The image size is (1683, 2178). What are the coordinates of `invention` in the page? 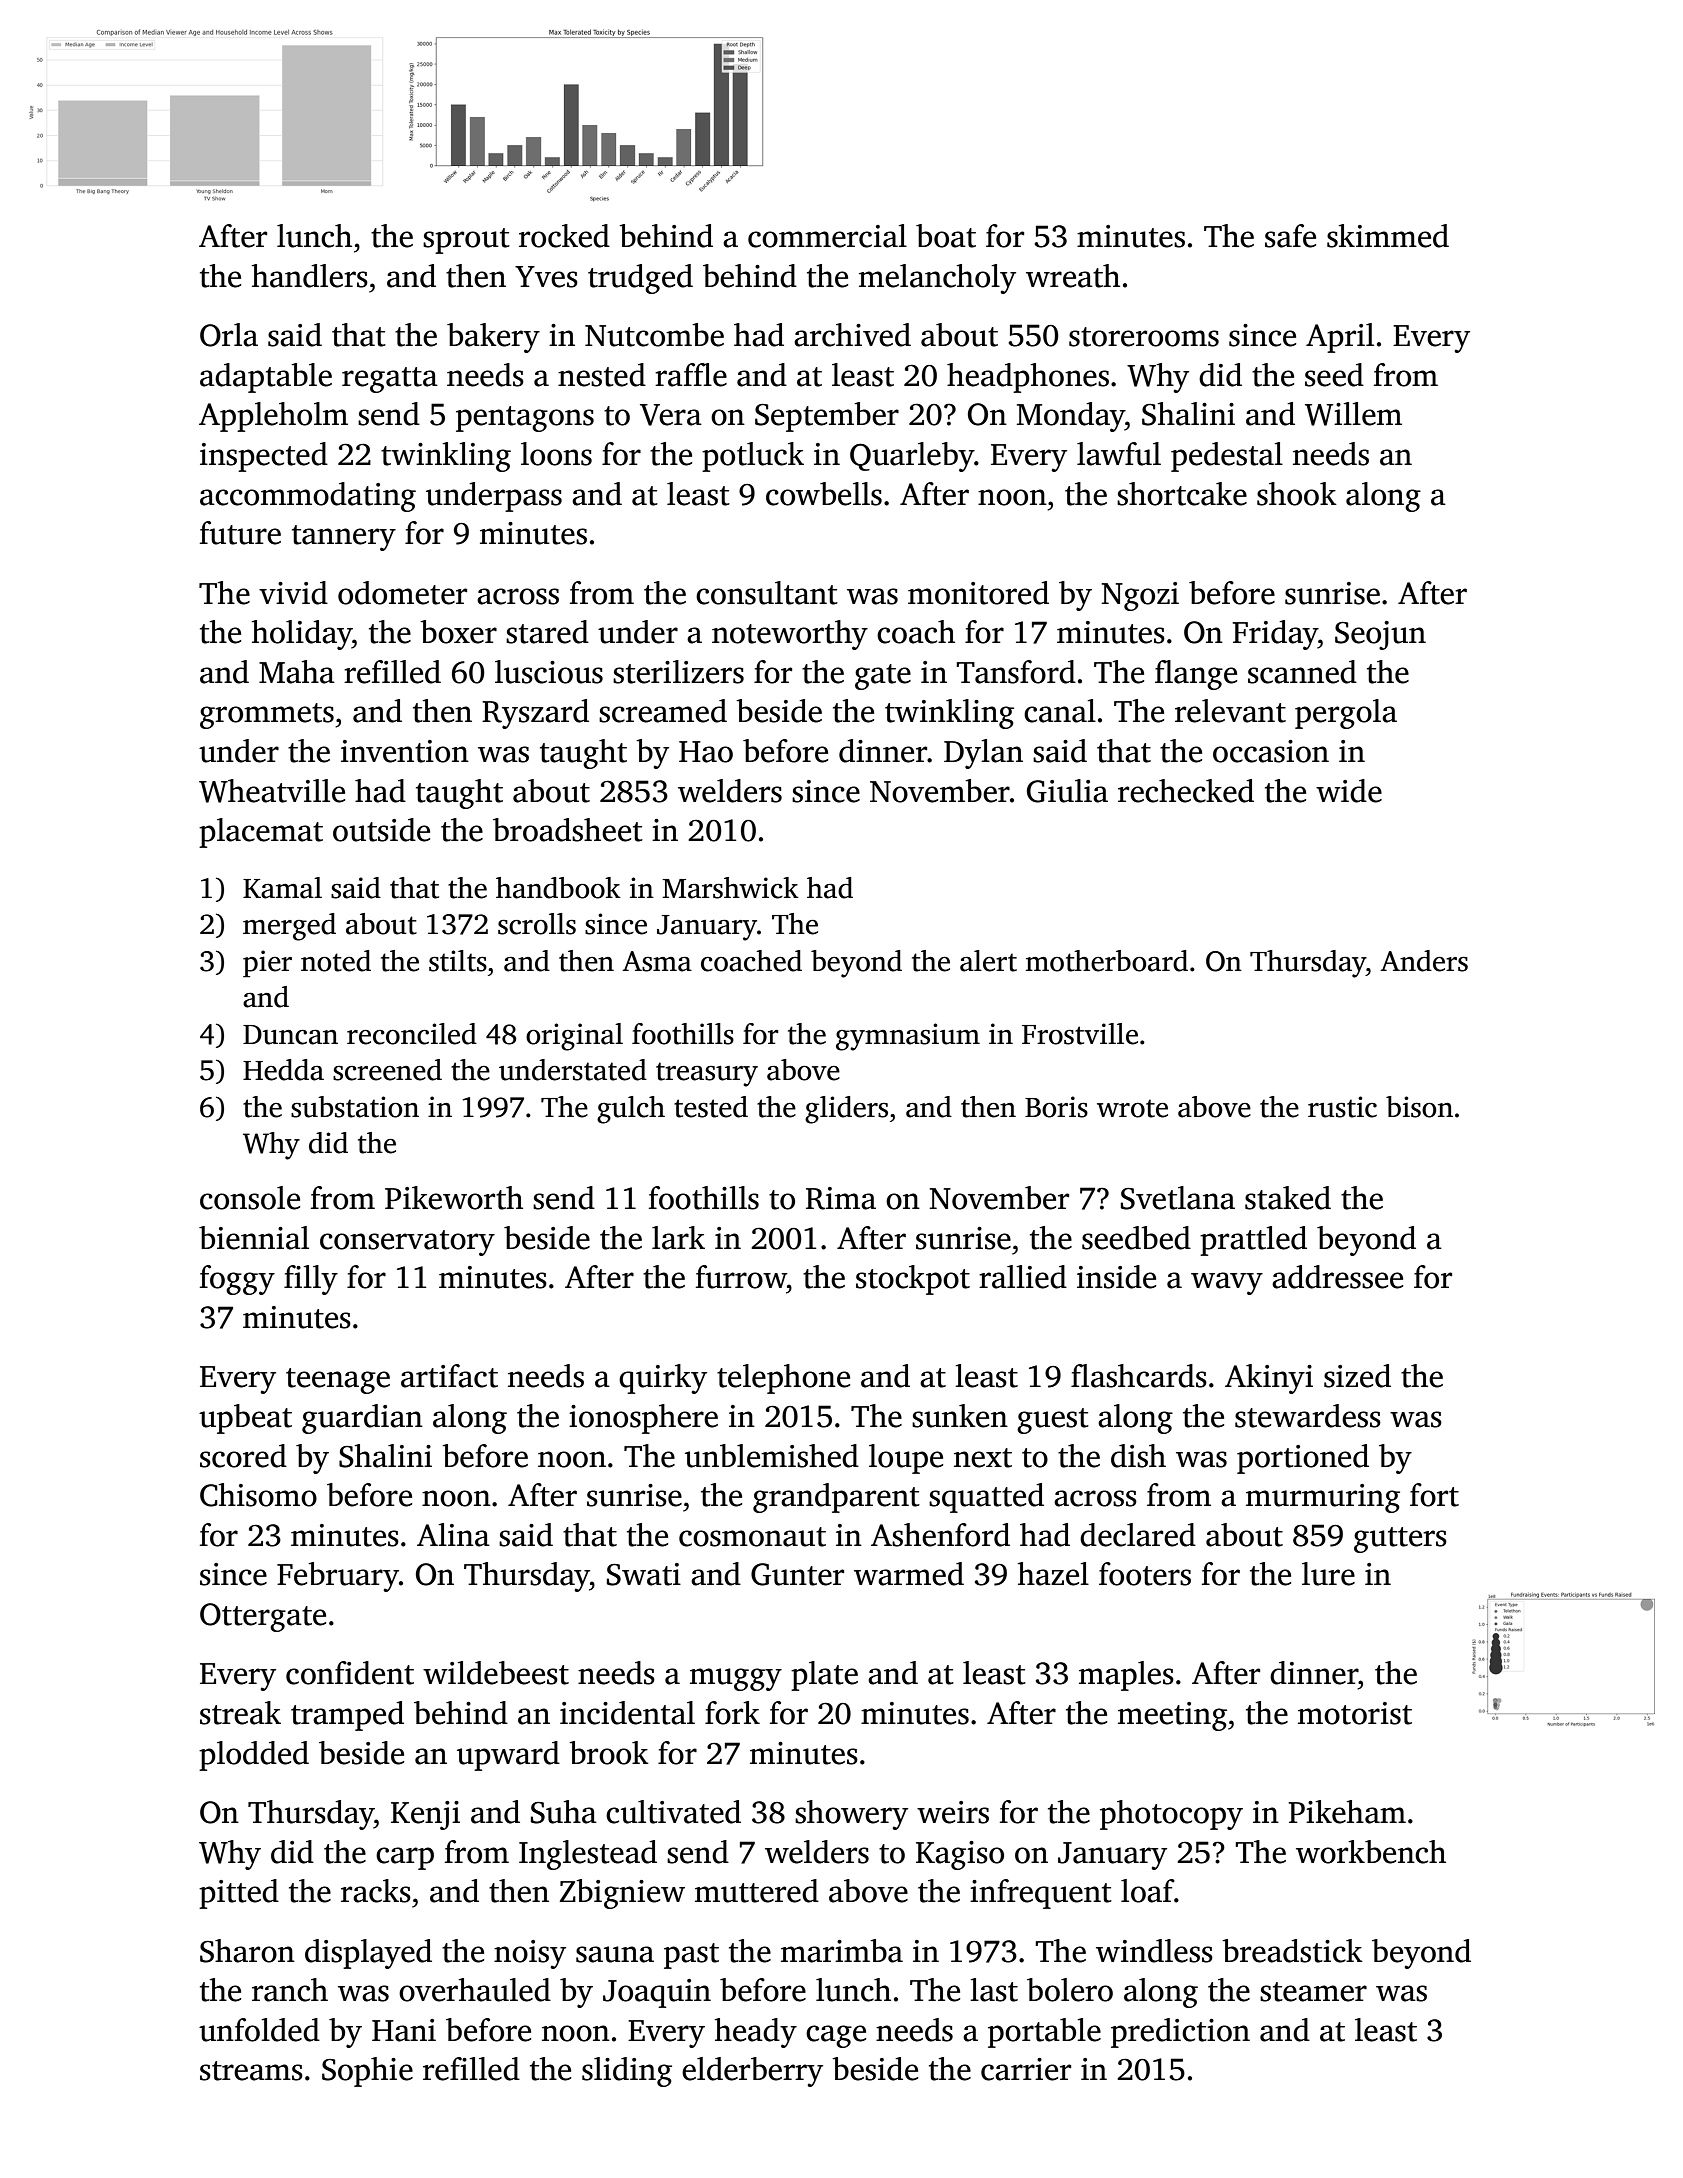 It's located at (405, 751).
